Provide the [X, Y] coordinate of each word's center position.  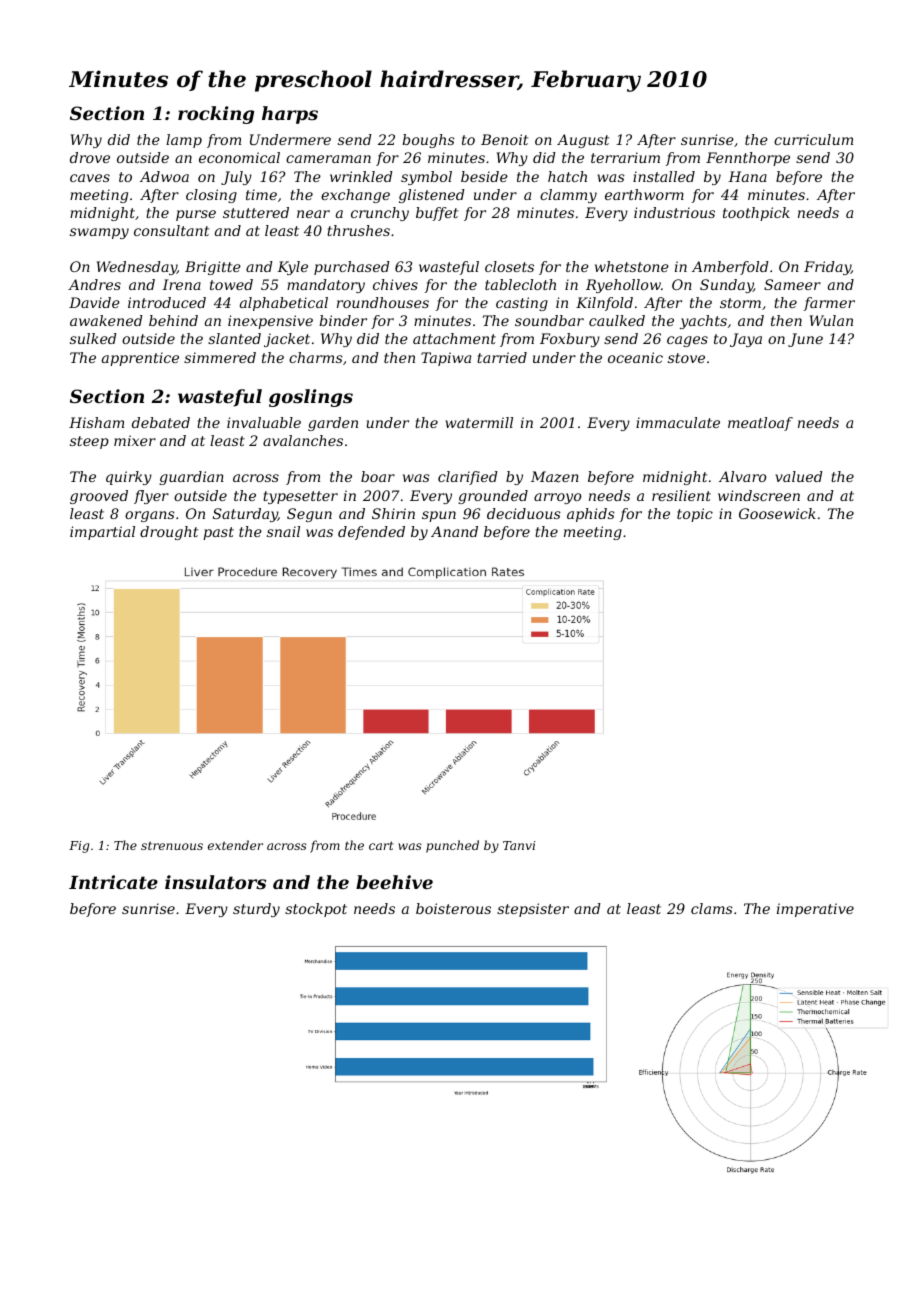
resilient [681, 495]
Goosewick [777, 513]
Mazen [555, 477]
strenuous [172, 845]
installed [664, 176]
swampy [99, 233]
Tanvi [519, 845]
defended [371, 533]
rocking [216, 115]
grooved [99, 497]
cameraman [328, 159]
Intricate [113, 882]
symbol [426, 178]
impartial [102, 533]
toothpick [756, 214]
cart [381, 845]
